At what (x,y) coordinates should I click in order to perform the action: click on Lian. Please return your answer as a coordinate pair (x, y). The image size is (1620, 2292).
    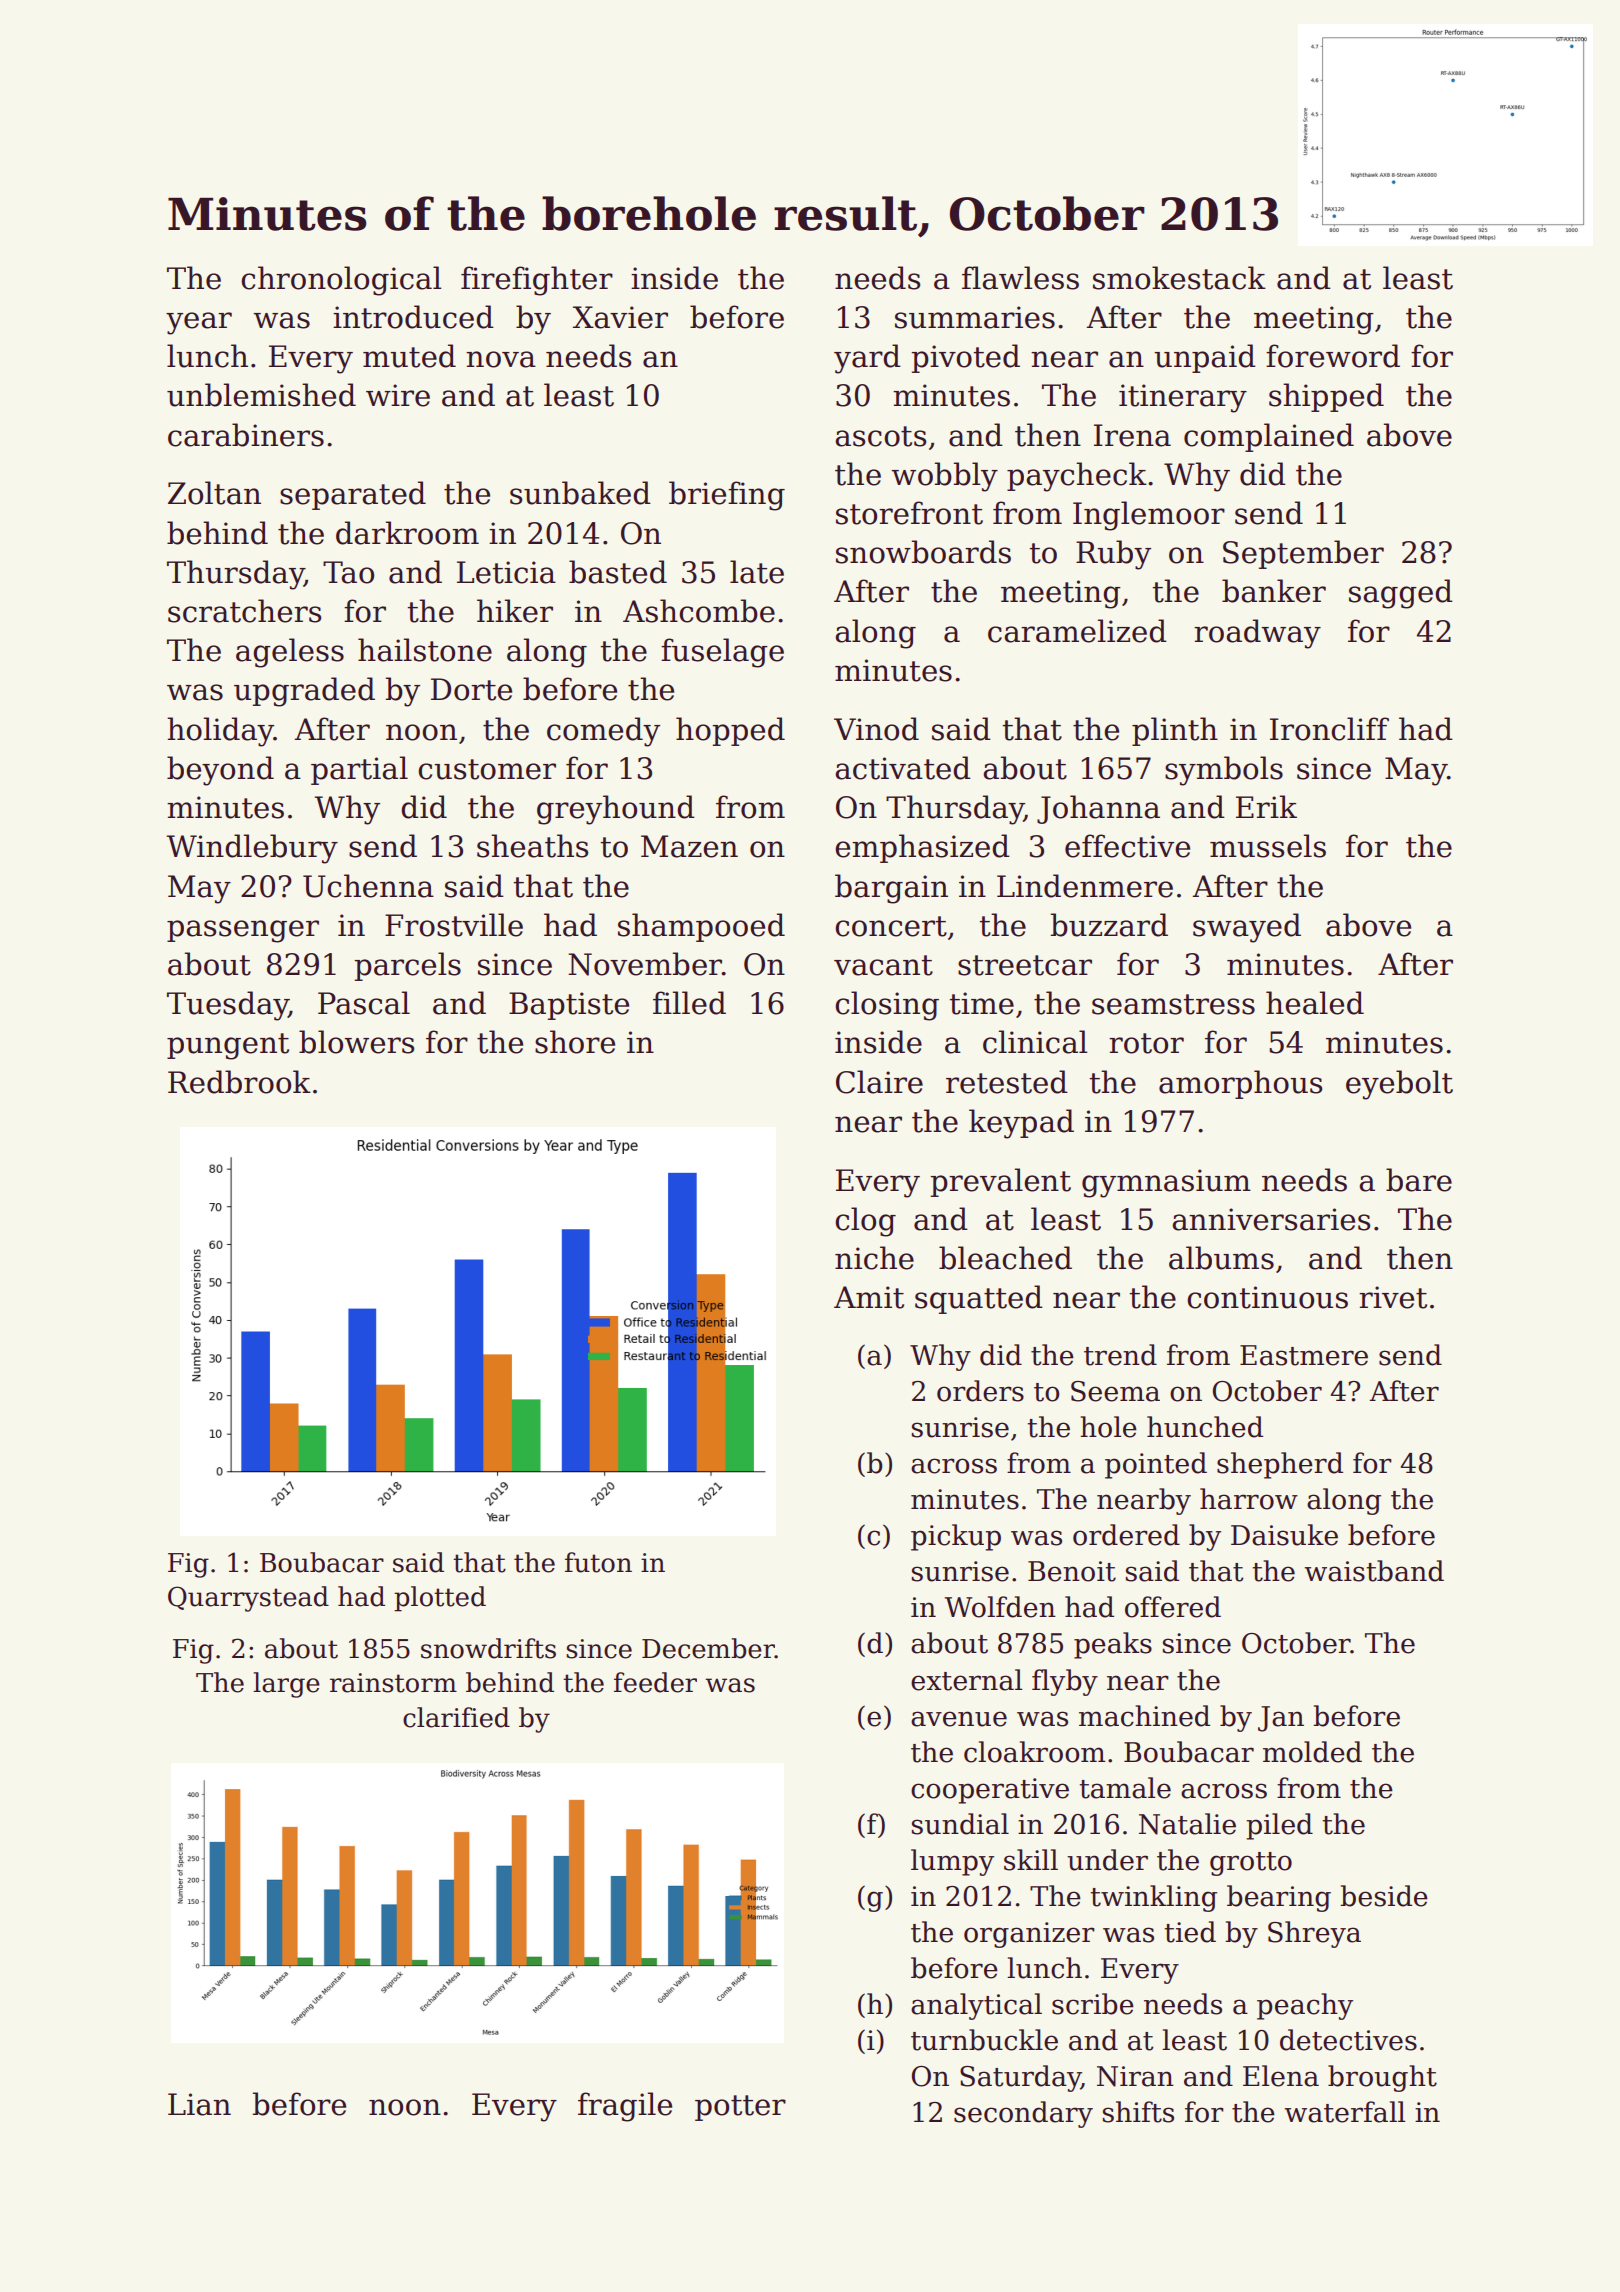
    Looking at the image, I should click on (199, 2104).
